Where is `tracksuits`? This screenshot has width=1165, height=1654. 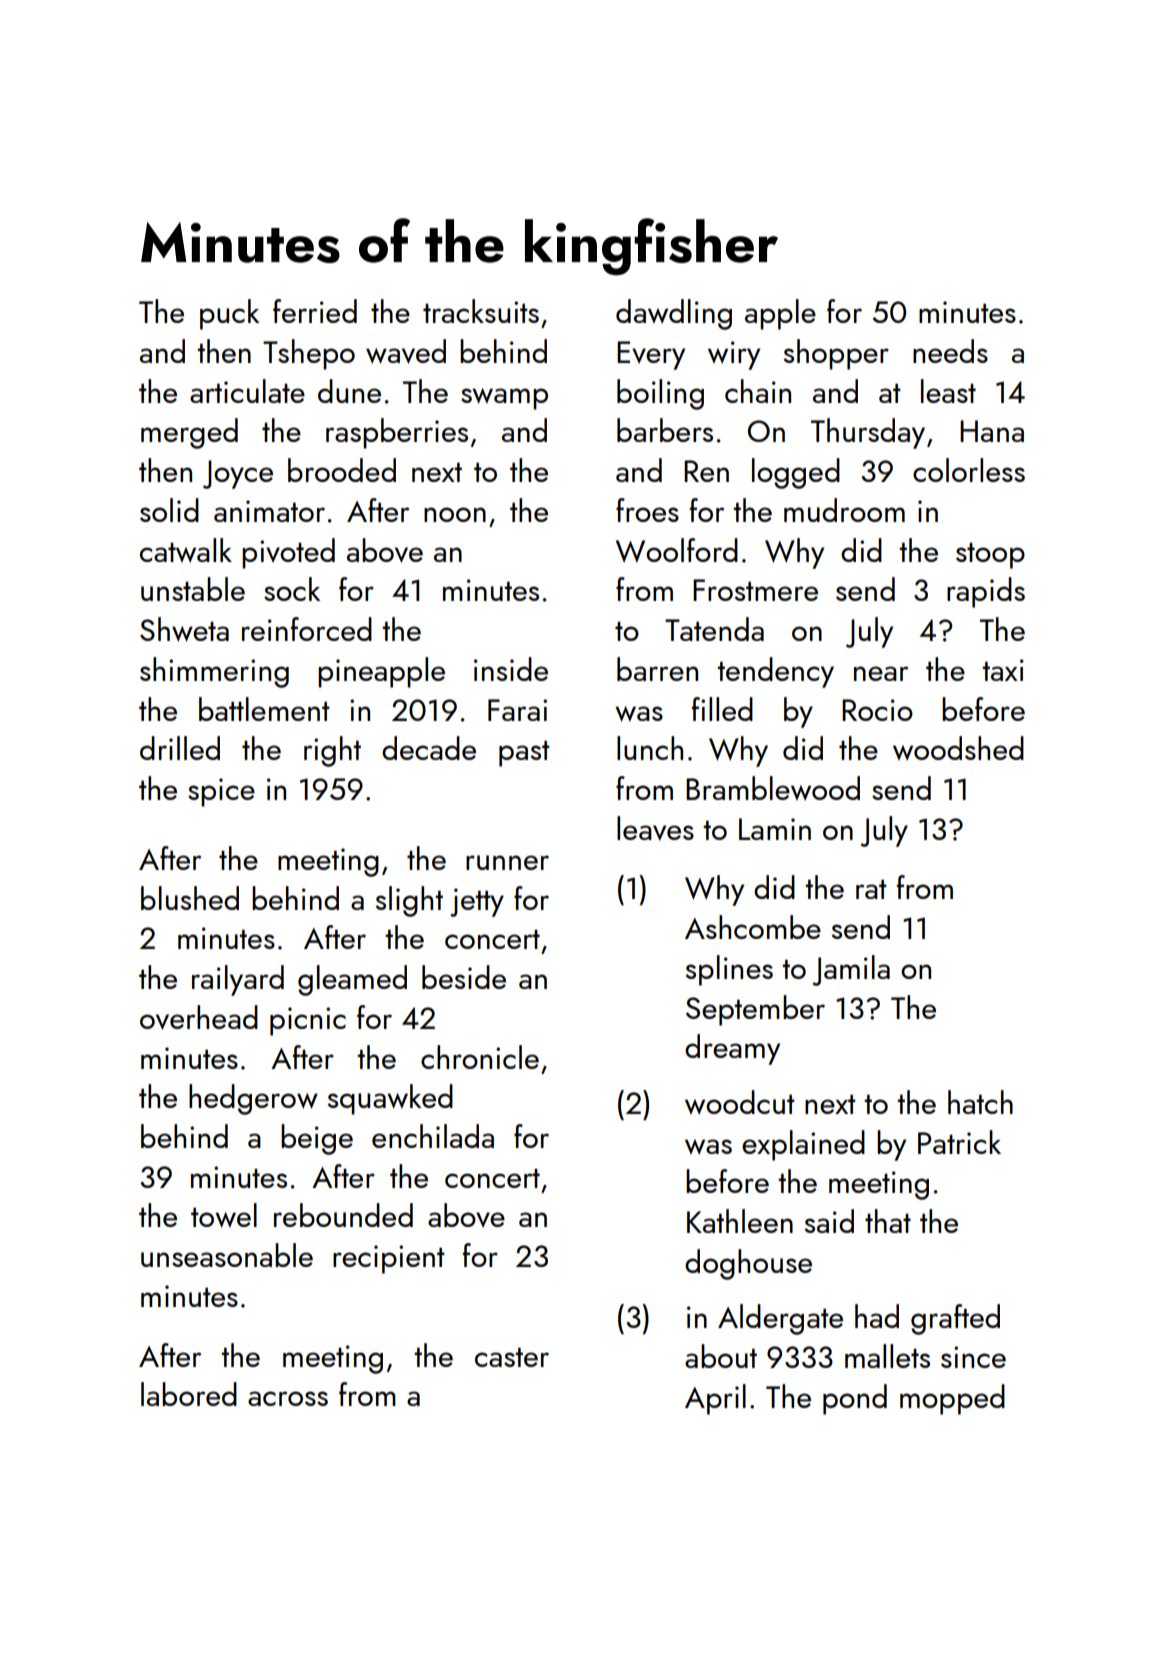 tracksuits is located at coordinates (481, 311).
